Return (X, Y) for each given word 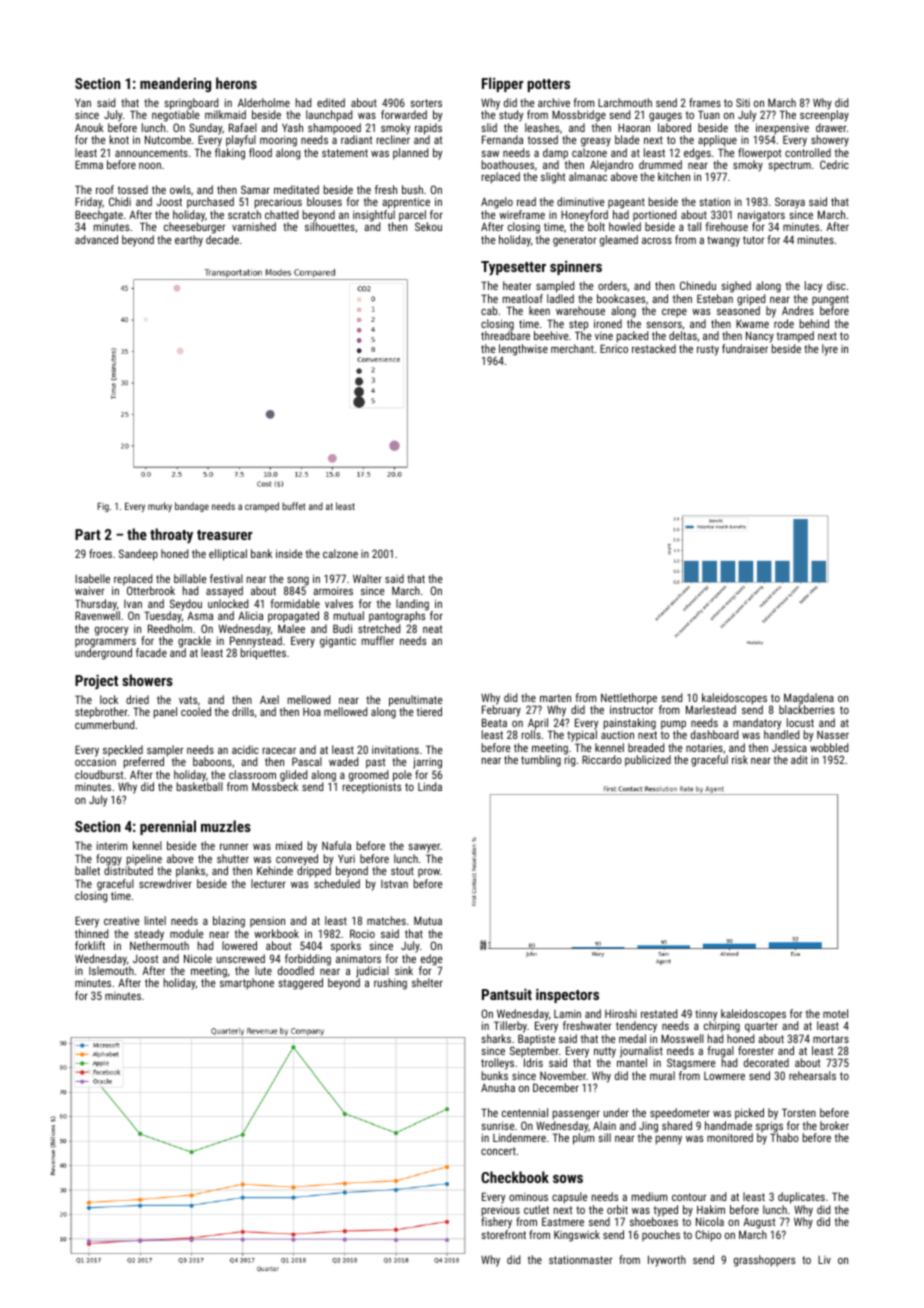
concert (498, 1151)
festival (226, 578)
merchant (572, 348)
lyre (830, 350)
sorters (426, 103)
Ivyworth (667, 1261)
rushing (390, 984)
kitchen (674, 176)
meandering (175, 84)
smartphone (247, 984)
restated (659, 1013)
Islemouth (111, 970)
